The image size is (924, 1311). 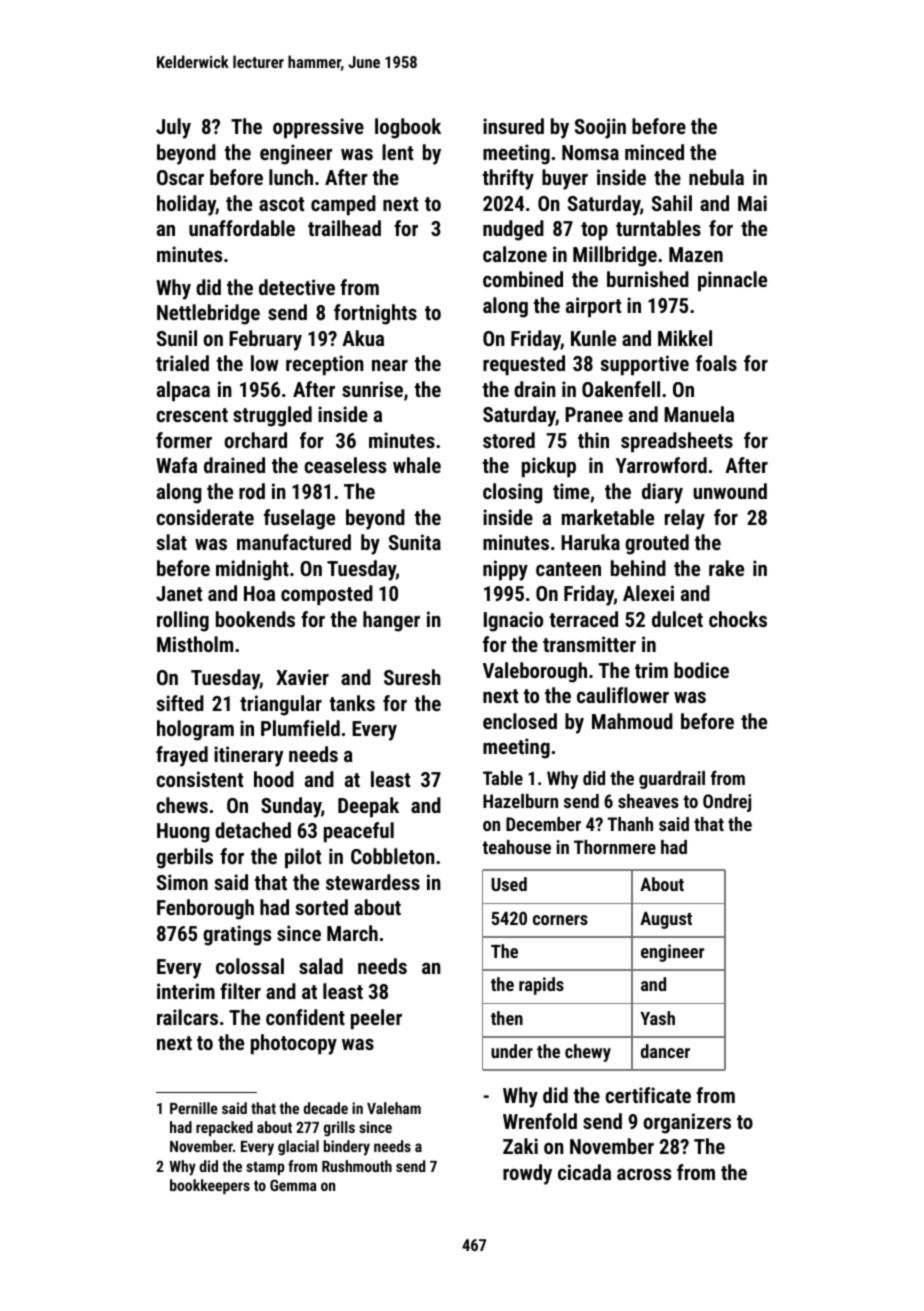 What do you see at coordinates (186, 991) in the screenshot?
I see `interim` at bounding box center [186, 991].
